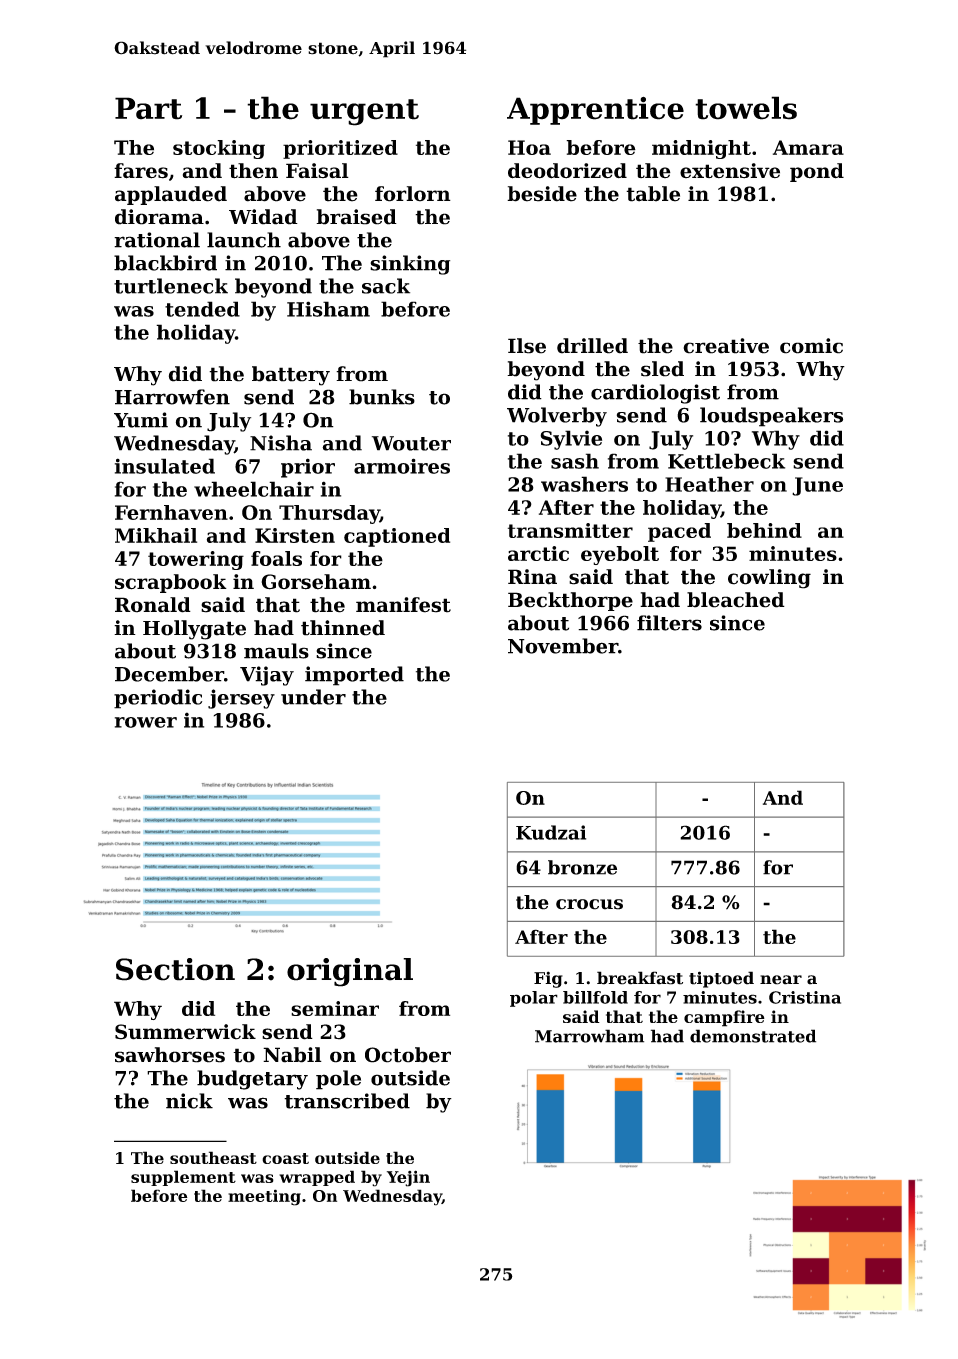 The image size is (958, 1359). Describe the element at coordinates (153, 605) in the image. I see `Ronald` at that location.
